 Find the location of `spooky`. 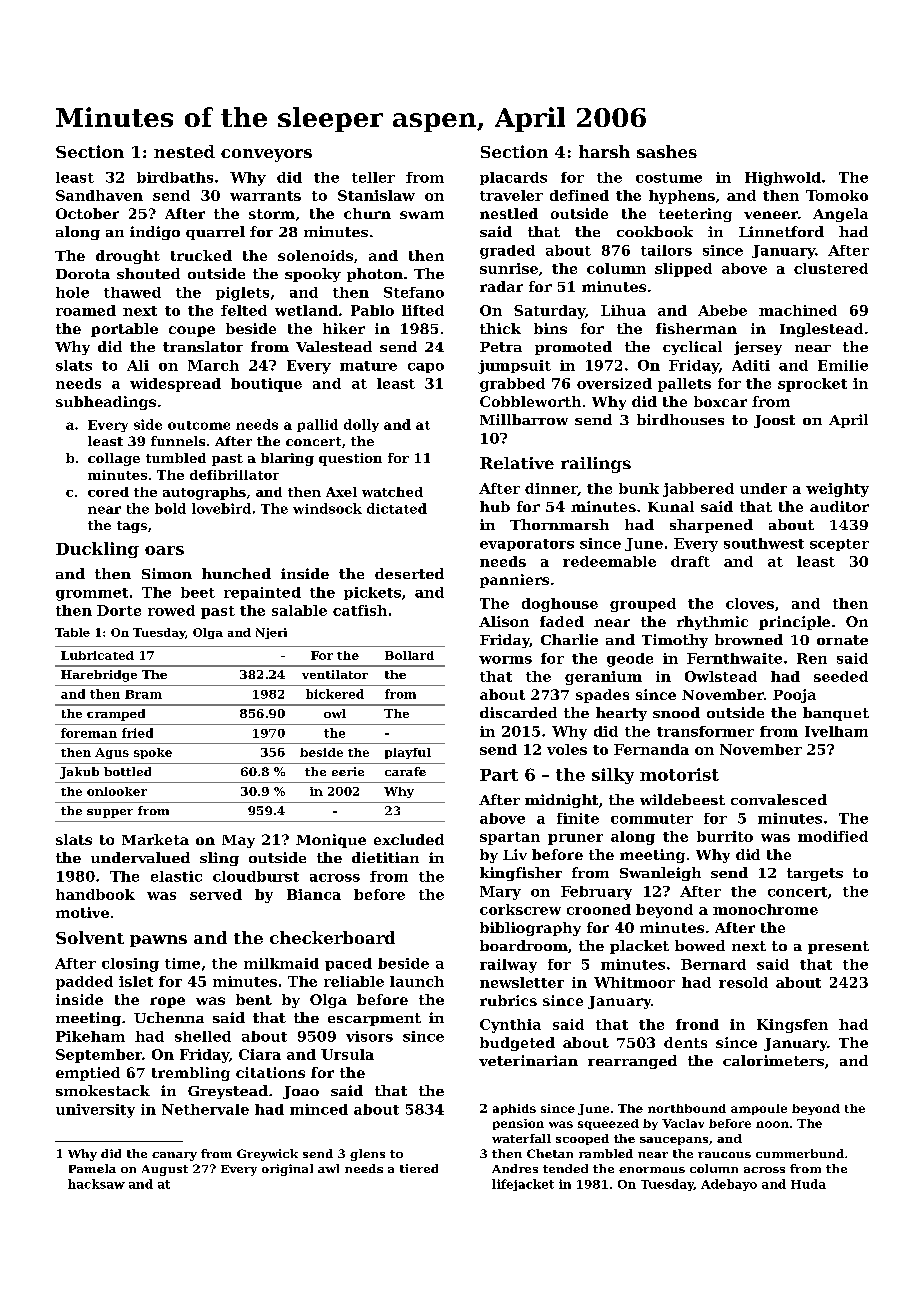

spooky is located at coordinates (313, 275).
